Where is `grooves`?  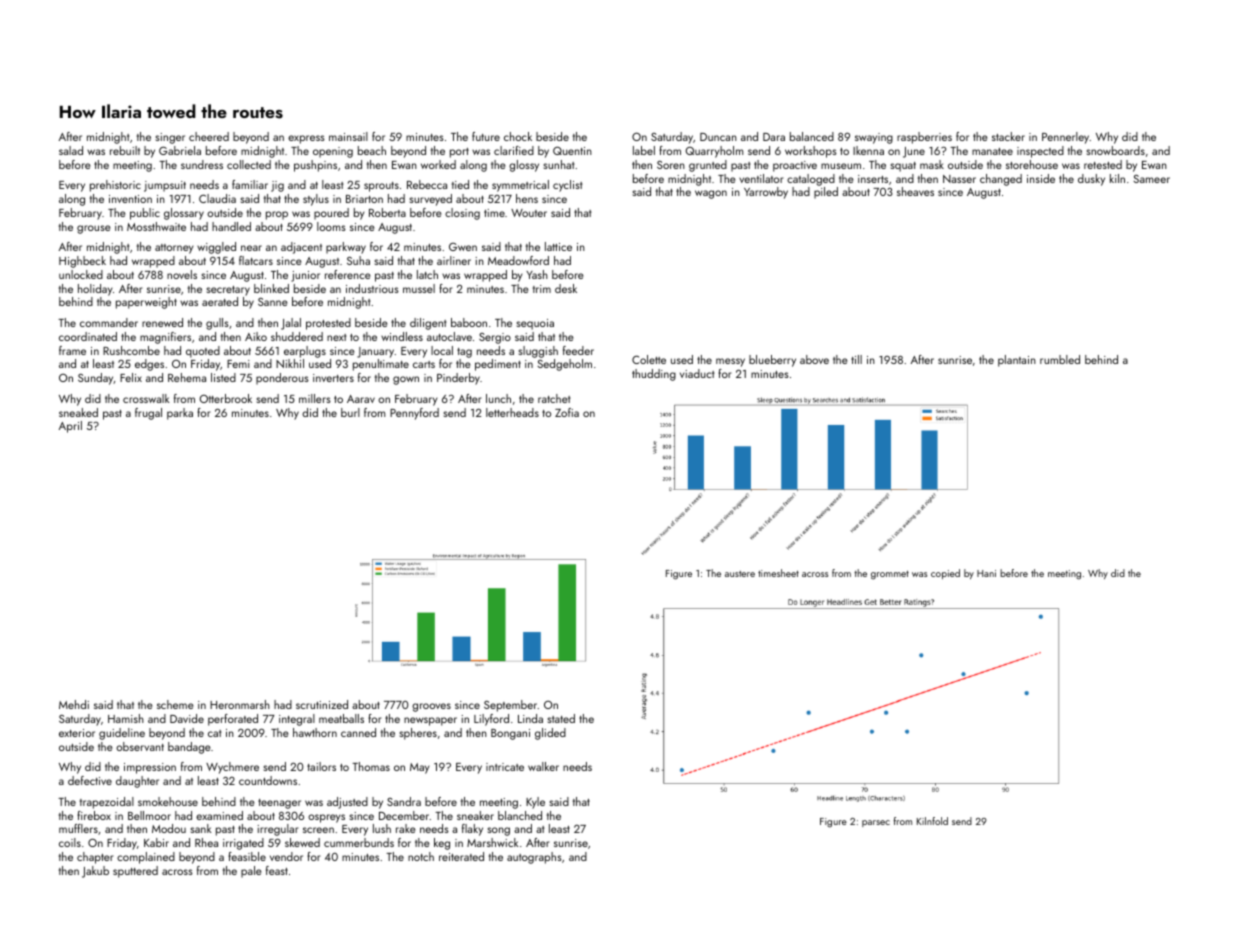
grooves is located at coordinates (431, 707).
